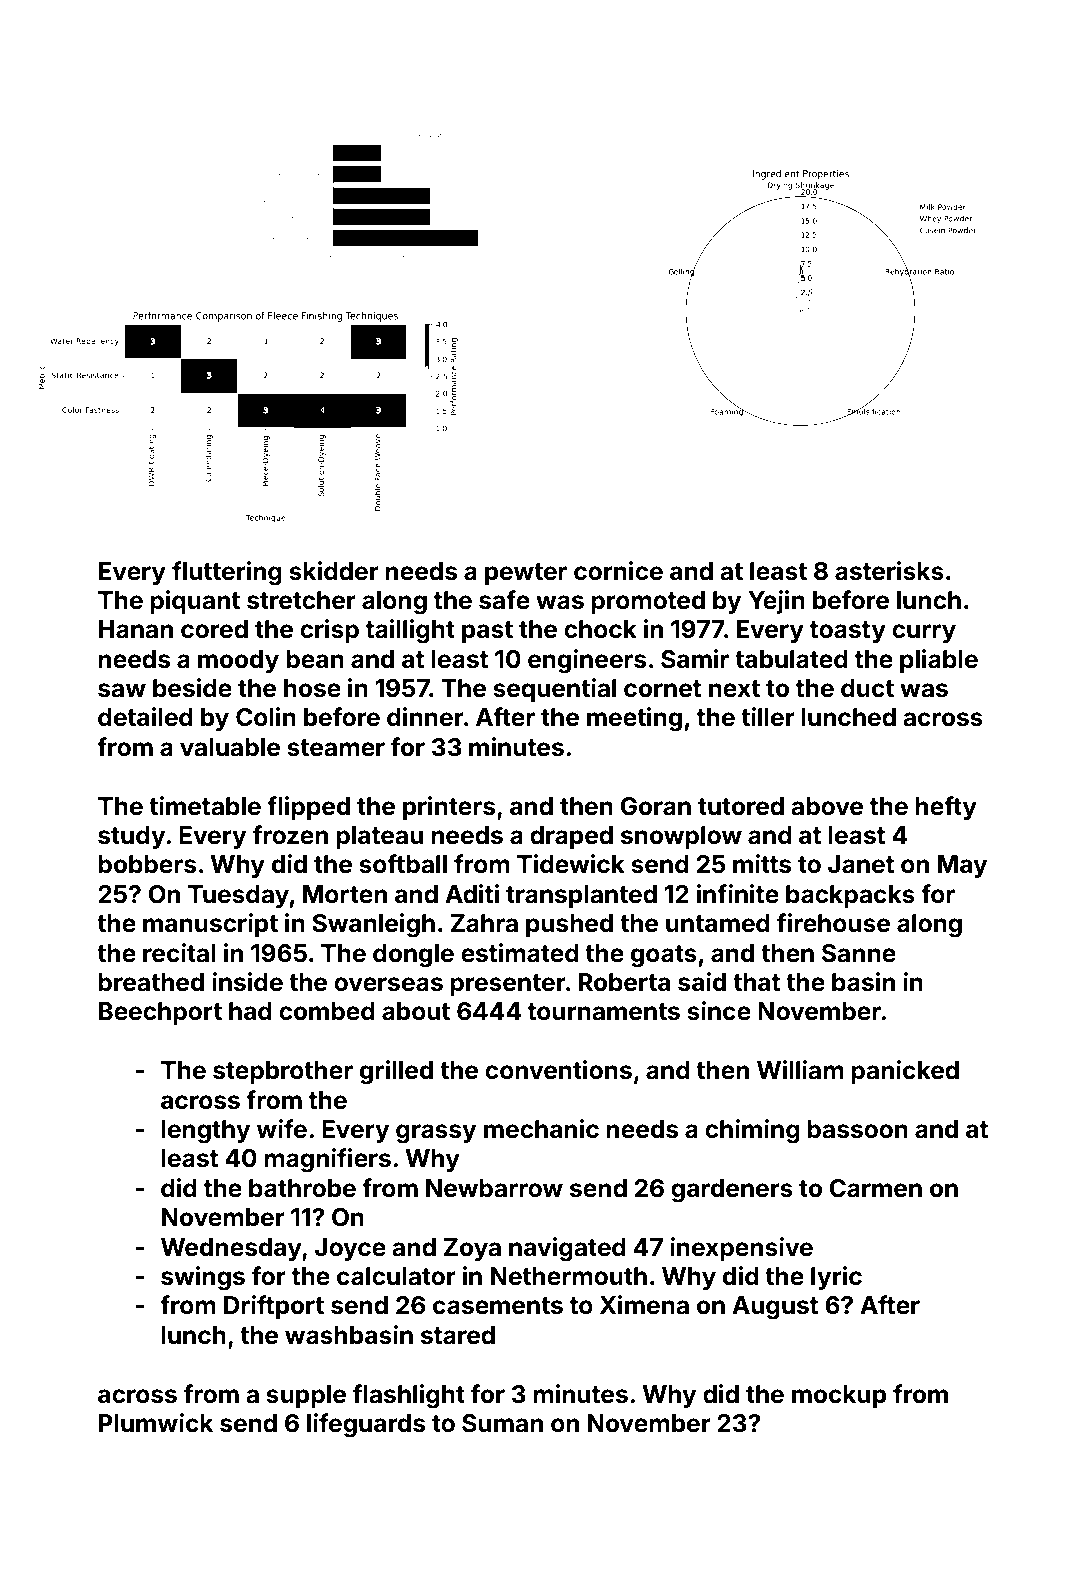  Describe the element at coordinates (836, 1278) in the image. I see `lyric` at that location.
